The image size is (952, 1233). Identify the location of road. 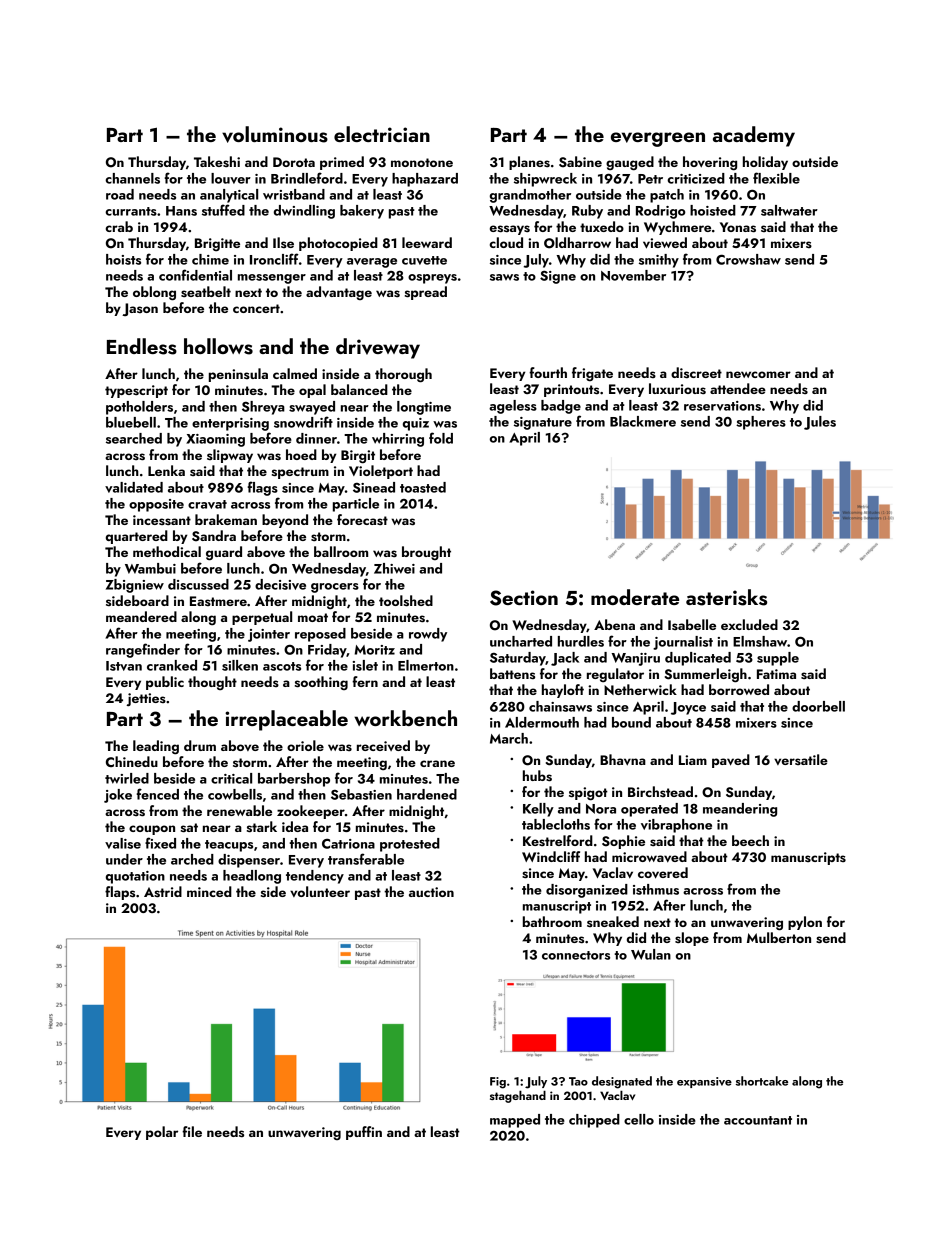
(120, 194).
